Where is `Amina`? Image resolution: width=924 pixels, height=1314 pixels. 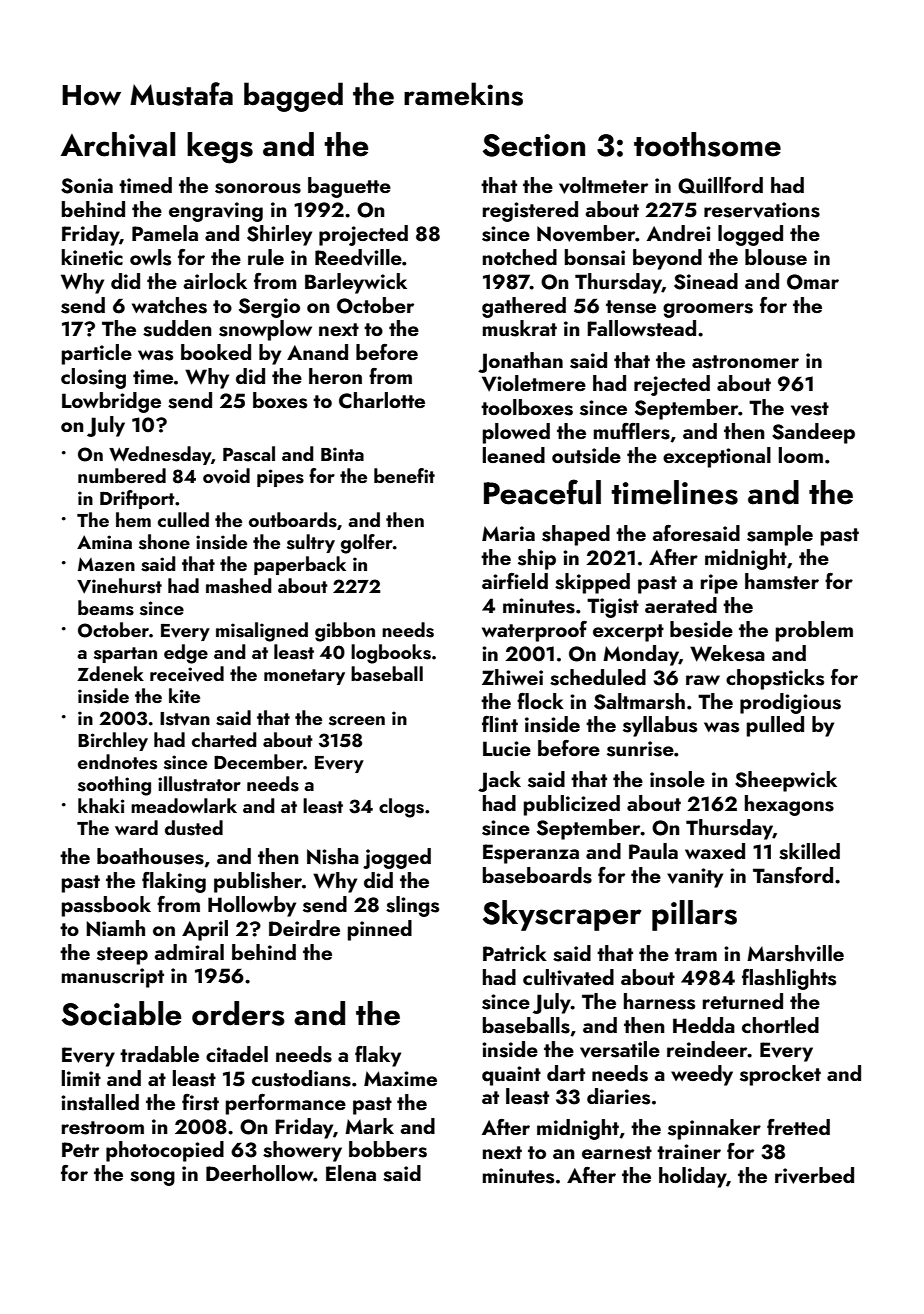
Amina is located at coordinates (104, 542).
